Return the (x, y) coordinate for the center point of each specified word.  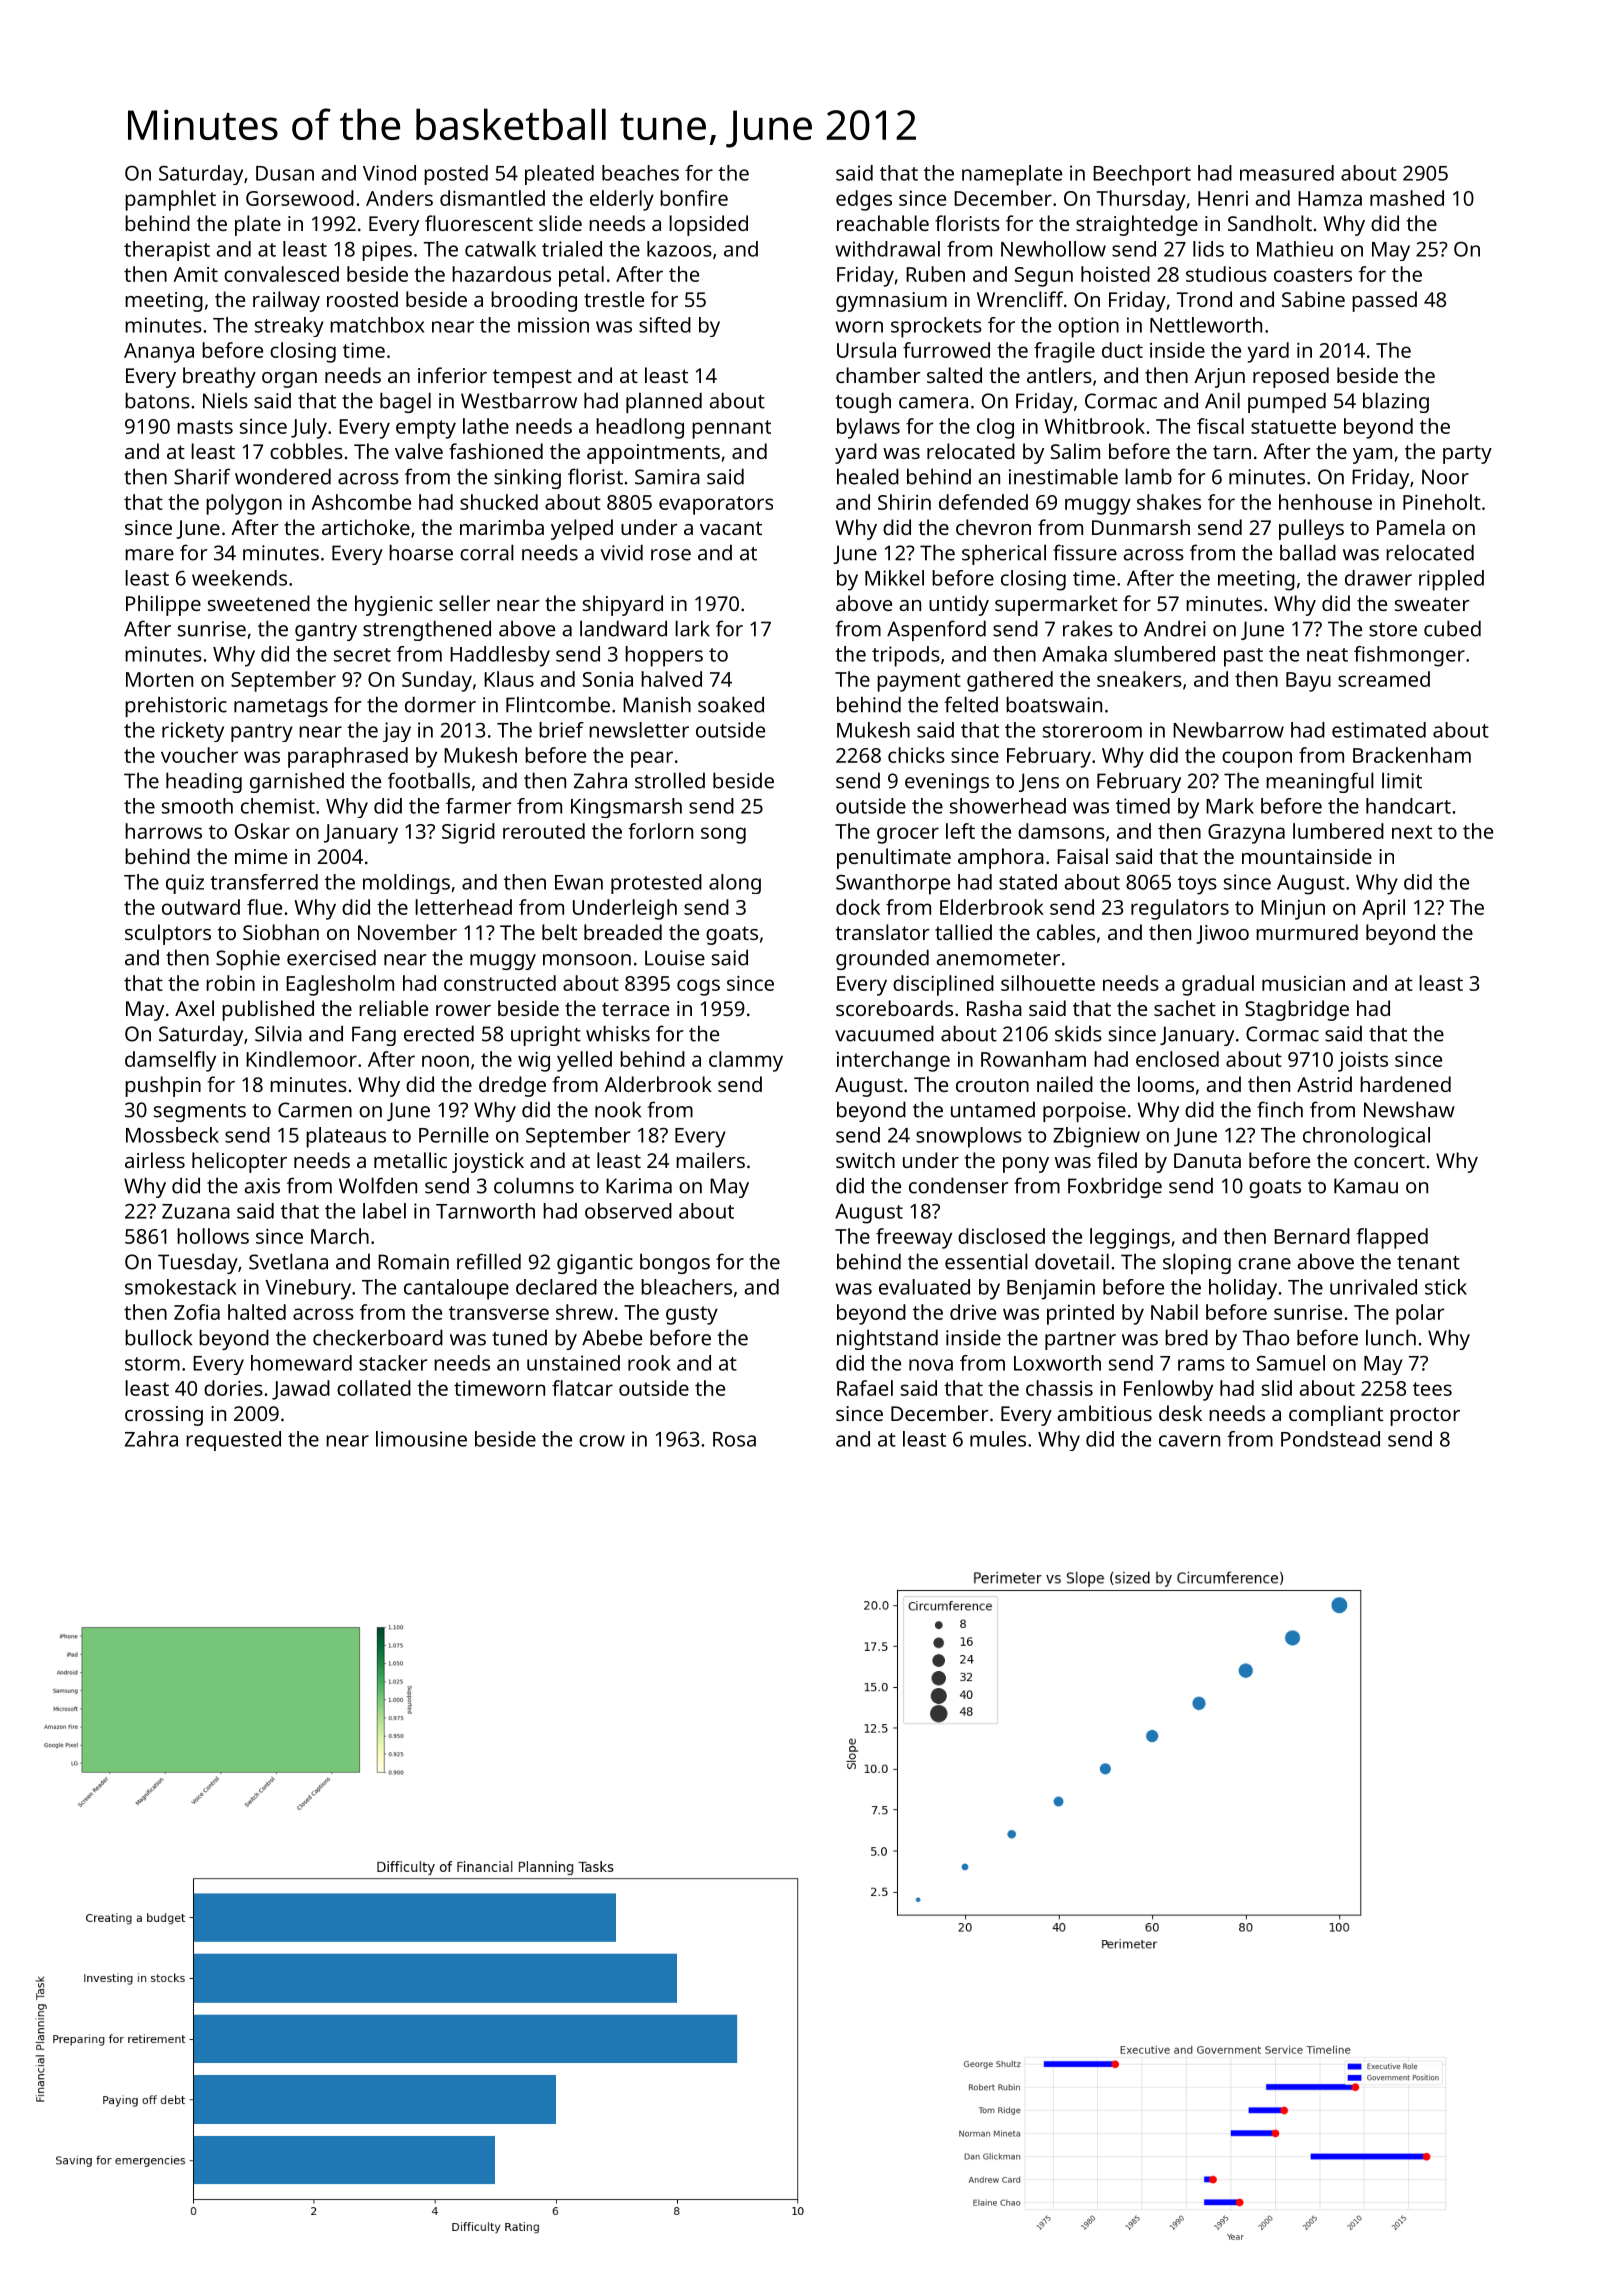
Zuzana (196, 1211)
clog (995, 428)
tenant (1428, 1263)
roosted (362, 299)
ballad (1308, 552)
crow (602, 1441)
